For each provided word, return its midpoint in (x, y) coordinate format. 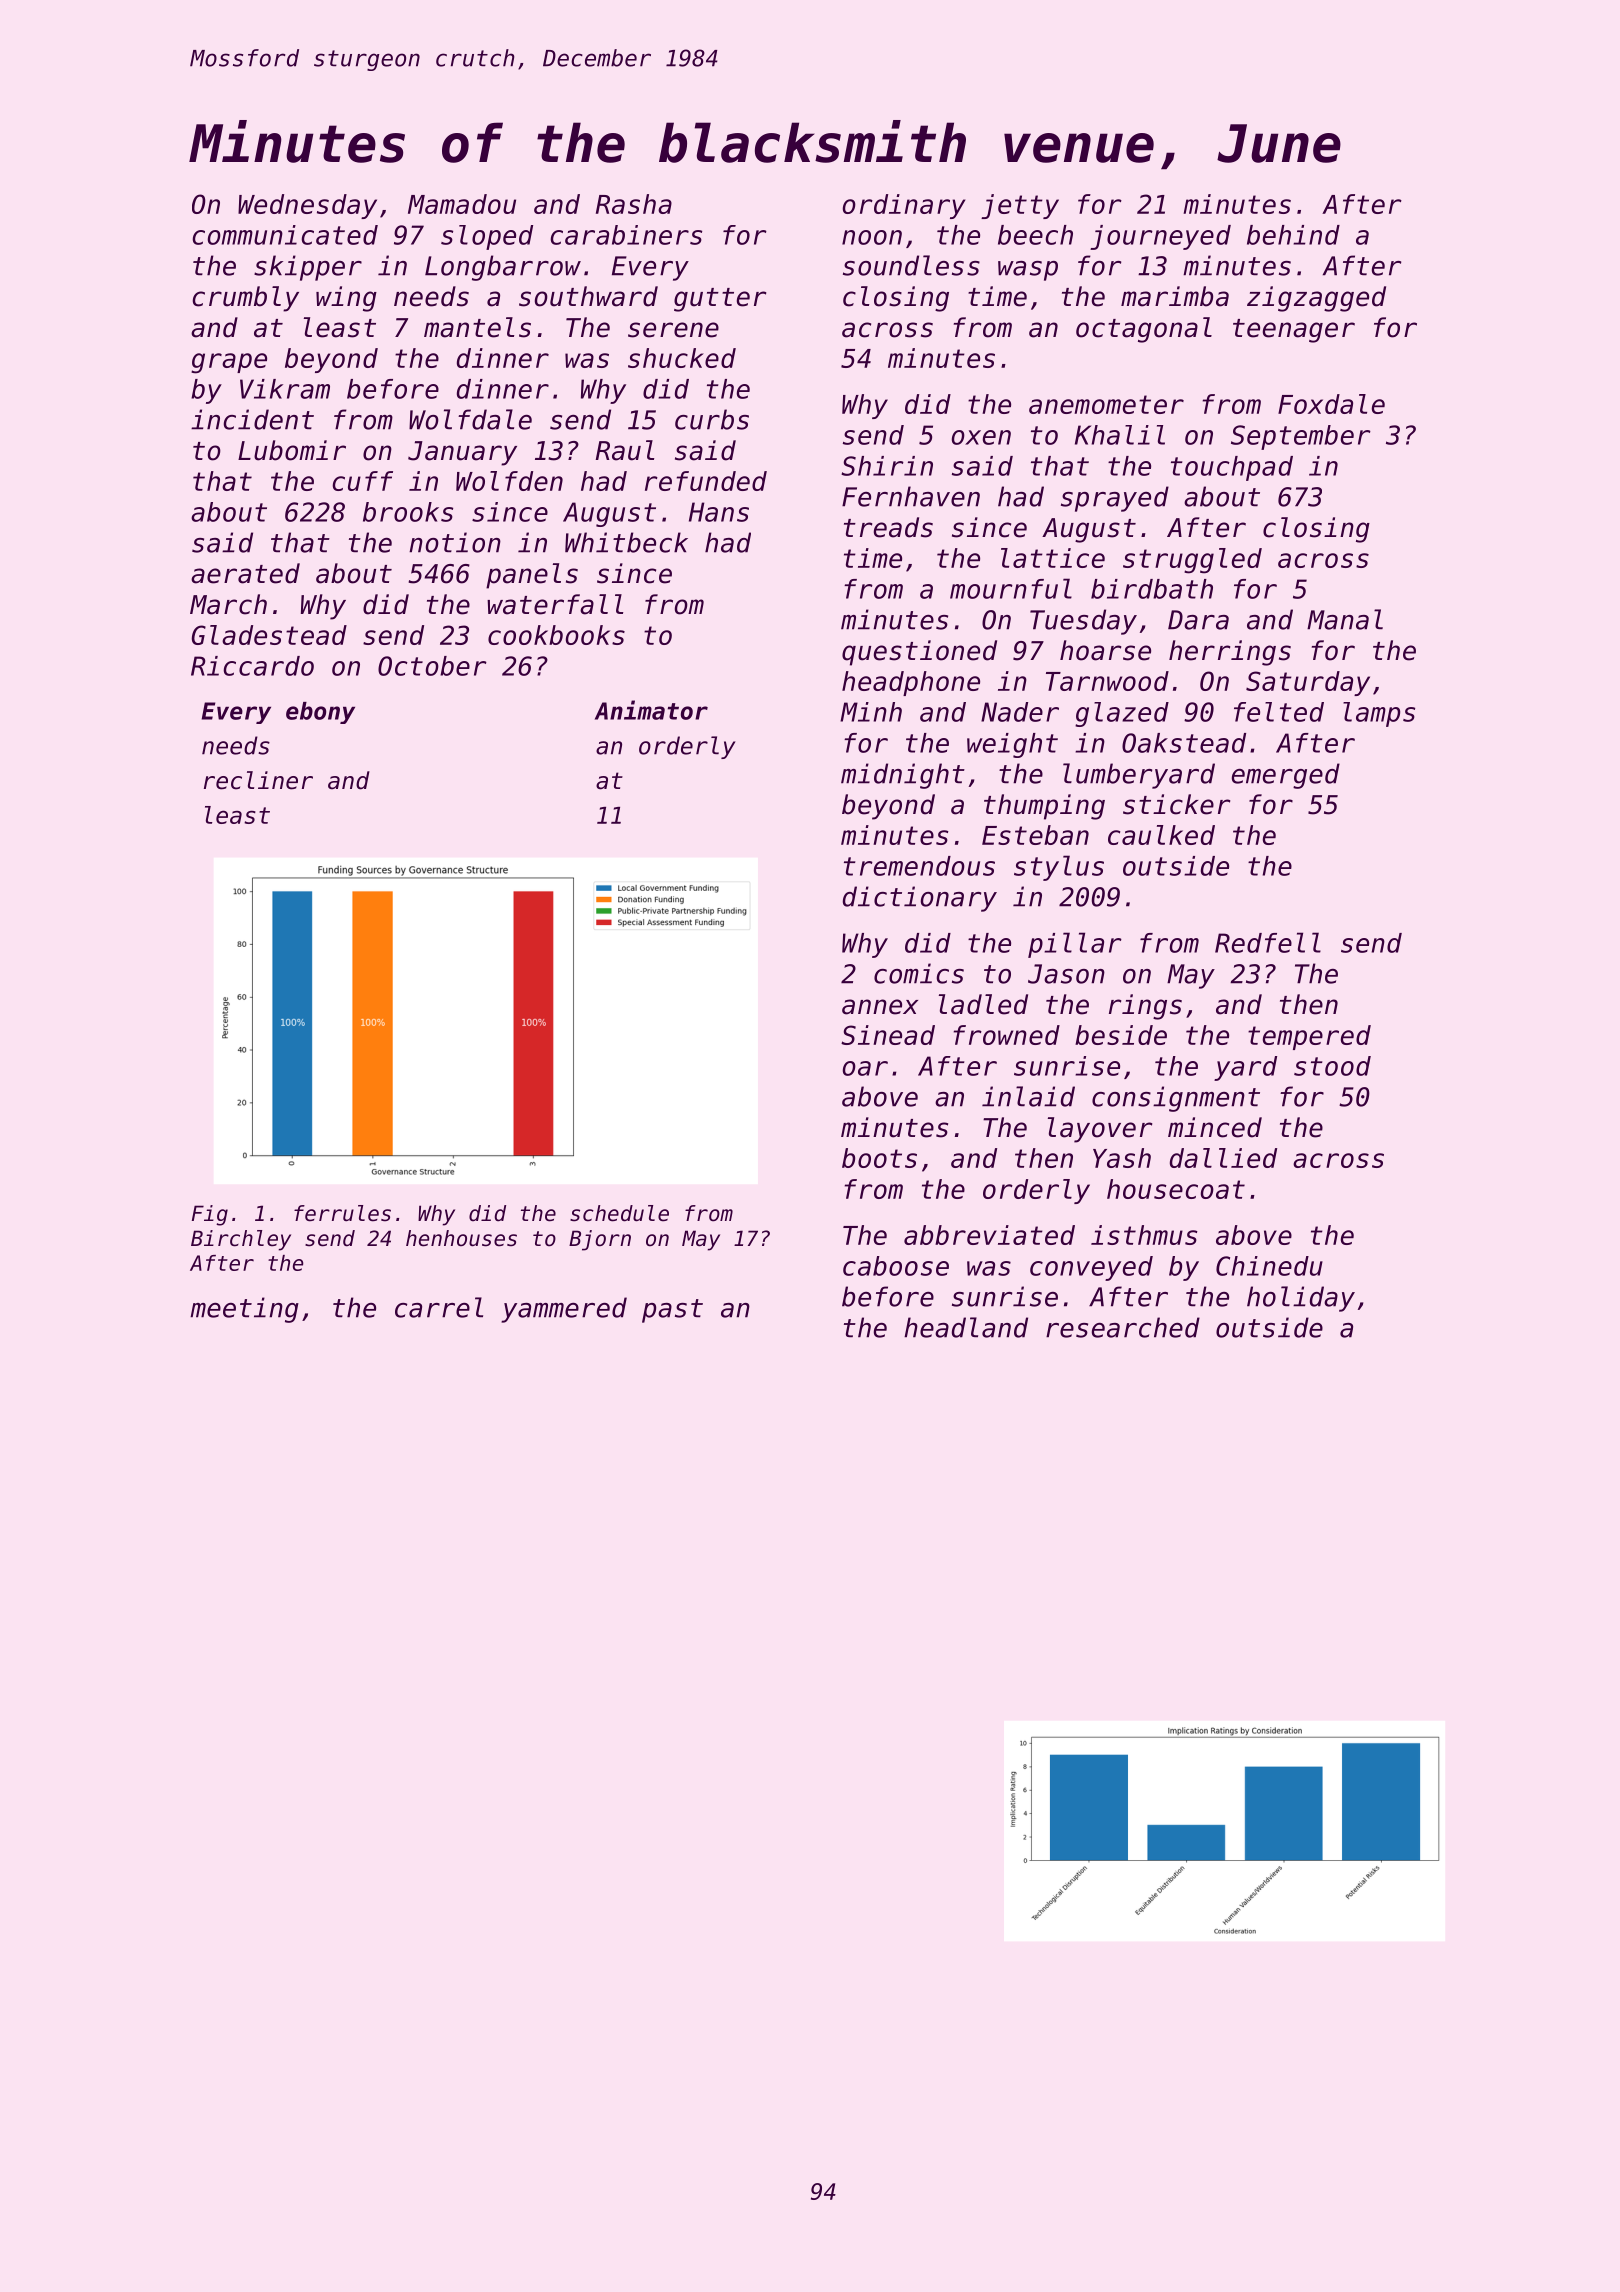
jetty (1020, 206)
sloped (487, 237)
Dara (1198, 620)
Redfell (1268, 942)
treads (888, 527)
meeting (244, 1310)
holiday (1301, 1299)
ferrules (342, 1213)
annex (880, 1007)
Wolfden (509, 481)
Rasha (634, 204)
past (672, 1311)
